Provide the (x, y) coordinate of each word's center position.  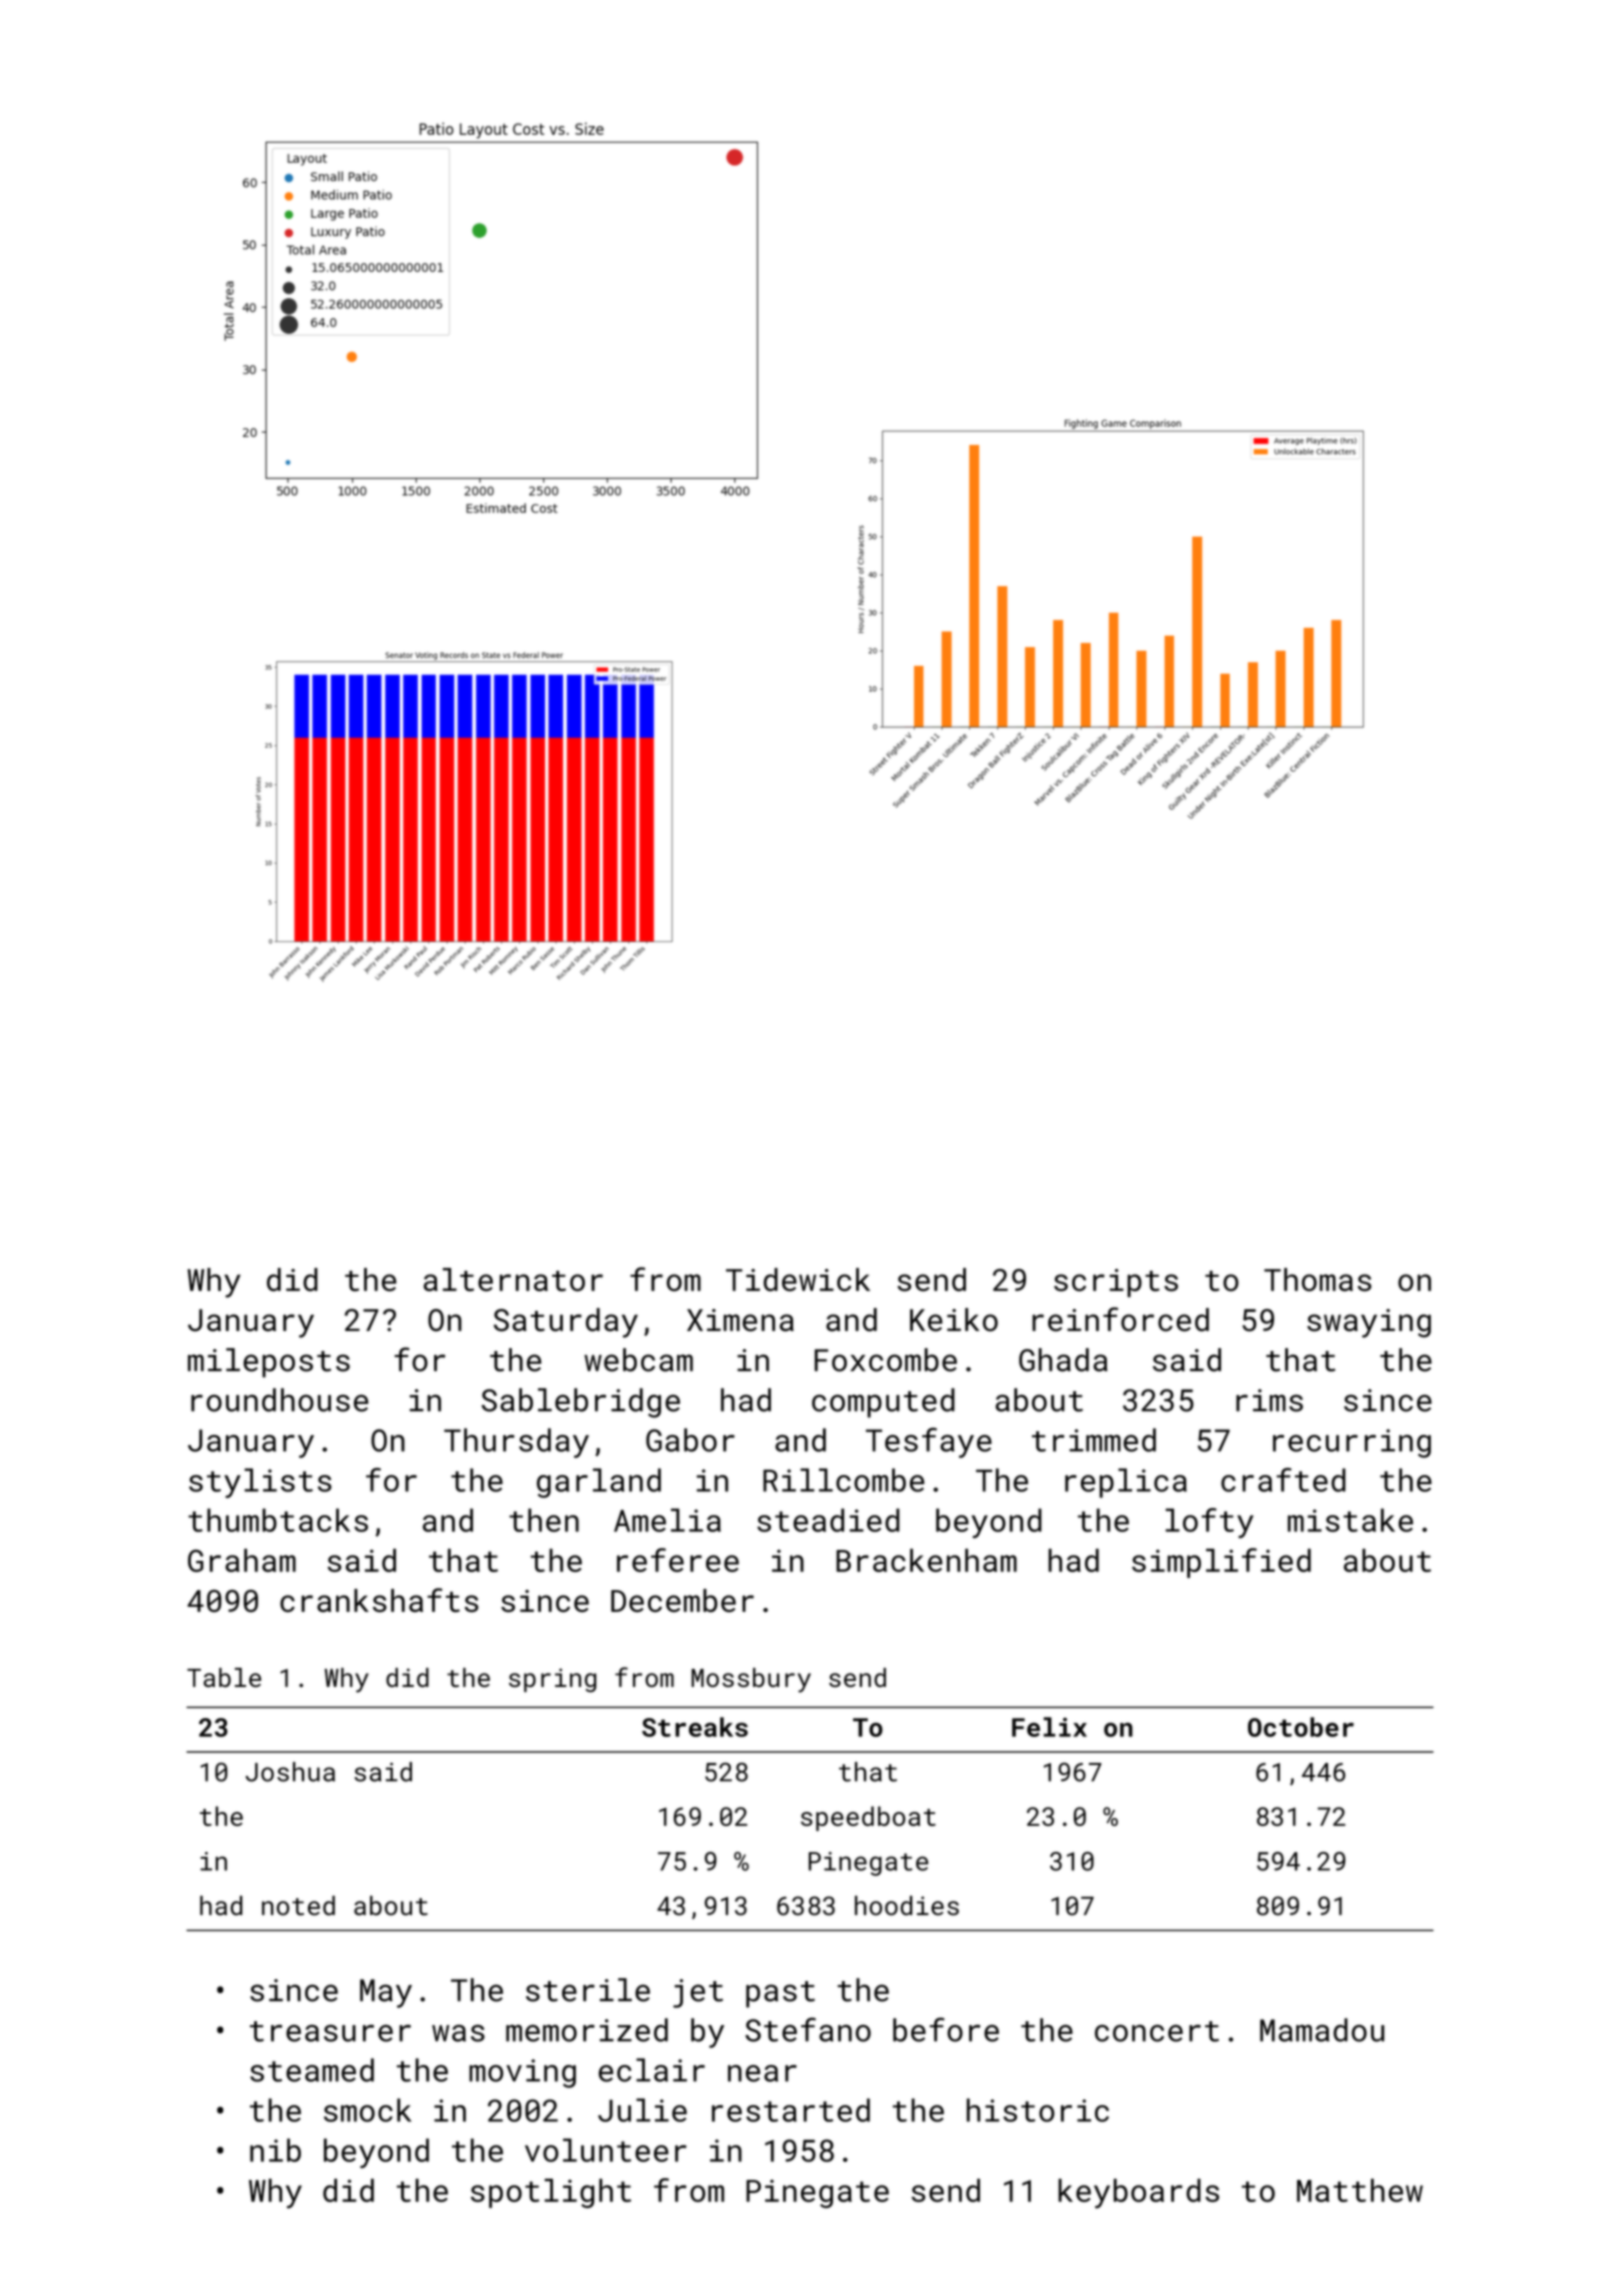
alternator (513, 1279)
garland (599, 1483)
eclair (652, 2070)
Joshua (290, 1772)
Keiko (954, 1320)
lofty (1209, 1523)
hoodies (907, 1905)
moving (522, 2073)
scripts (1116, 1283)
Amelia (667, 1520)
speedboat (868, 1818)
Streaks (695, 1727)
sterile (588, 1990)
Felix (1049, 1727)
